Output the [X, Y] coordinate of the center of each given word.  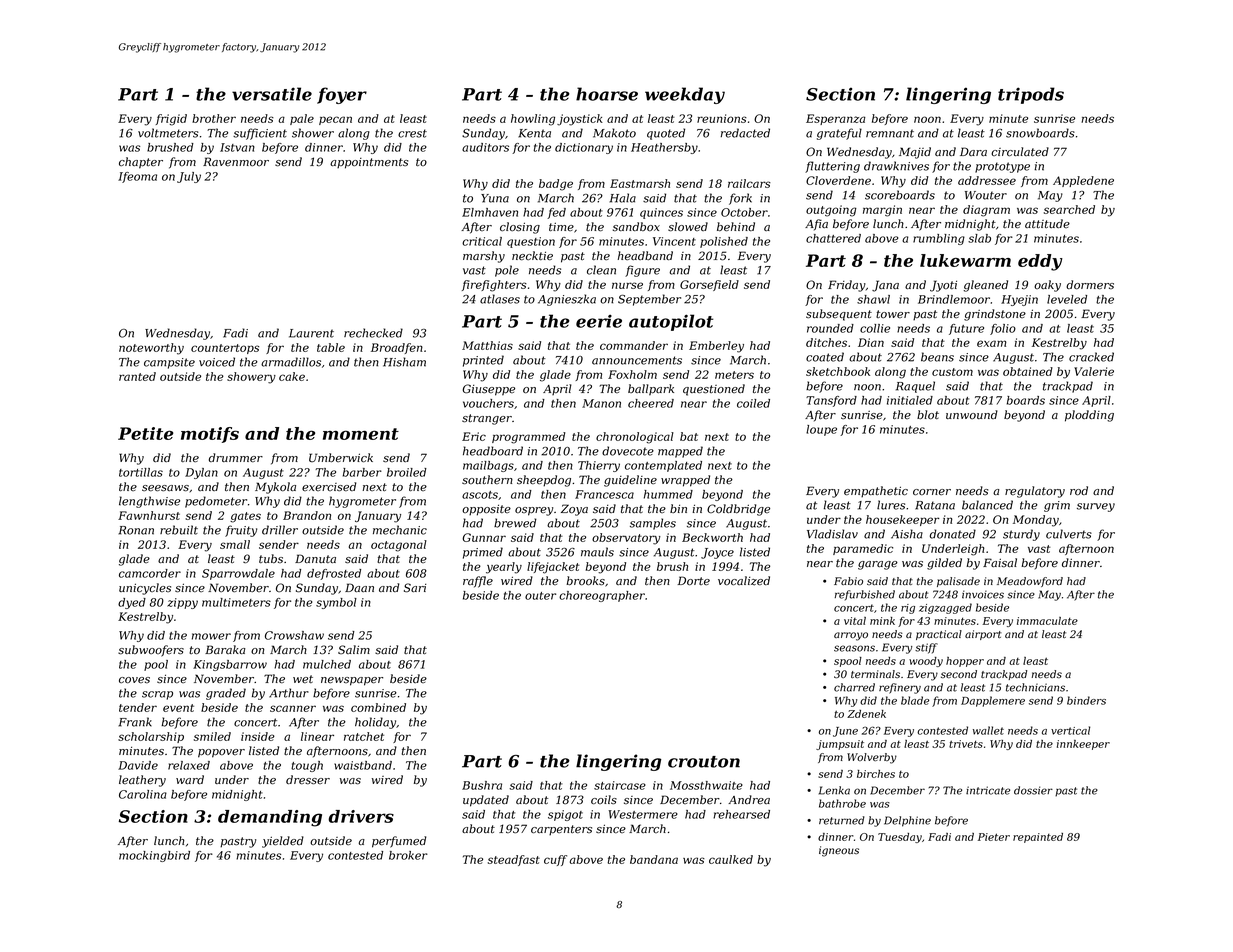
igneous [839, 851]
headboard [493, 451]
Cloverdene [838, 180]
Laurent [311, 333]
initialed [910, 400]
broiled [407, 472]
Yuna [495, 198]
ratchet [364, 736]
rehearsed [741, 814]
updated [486, 801]
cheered [651, 403]
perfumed [399, 842]
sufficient [260, 134]
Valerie [1094, 371]
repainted [1038, 838]
